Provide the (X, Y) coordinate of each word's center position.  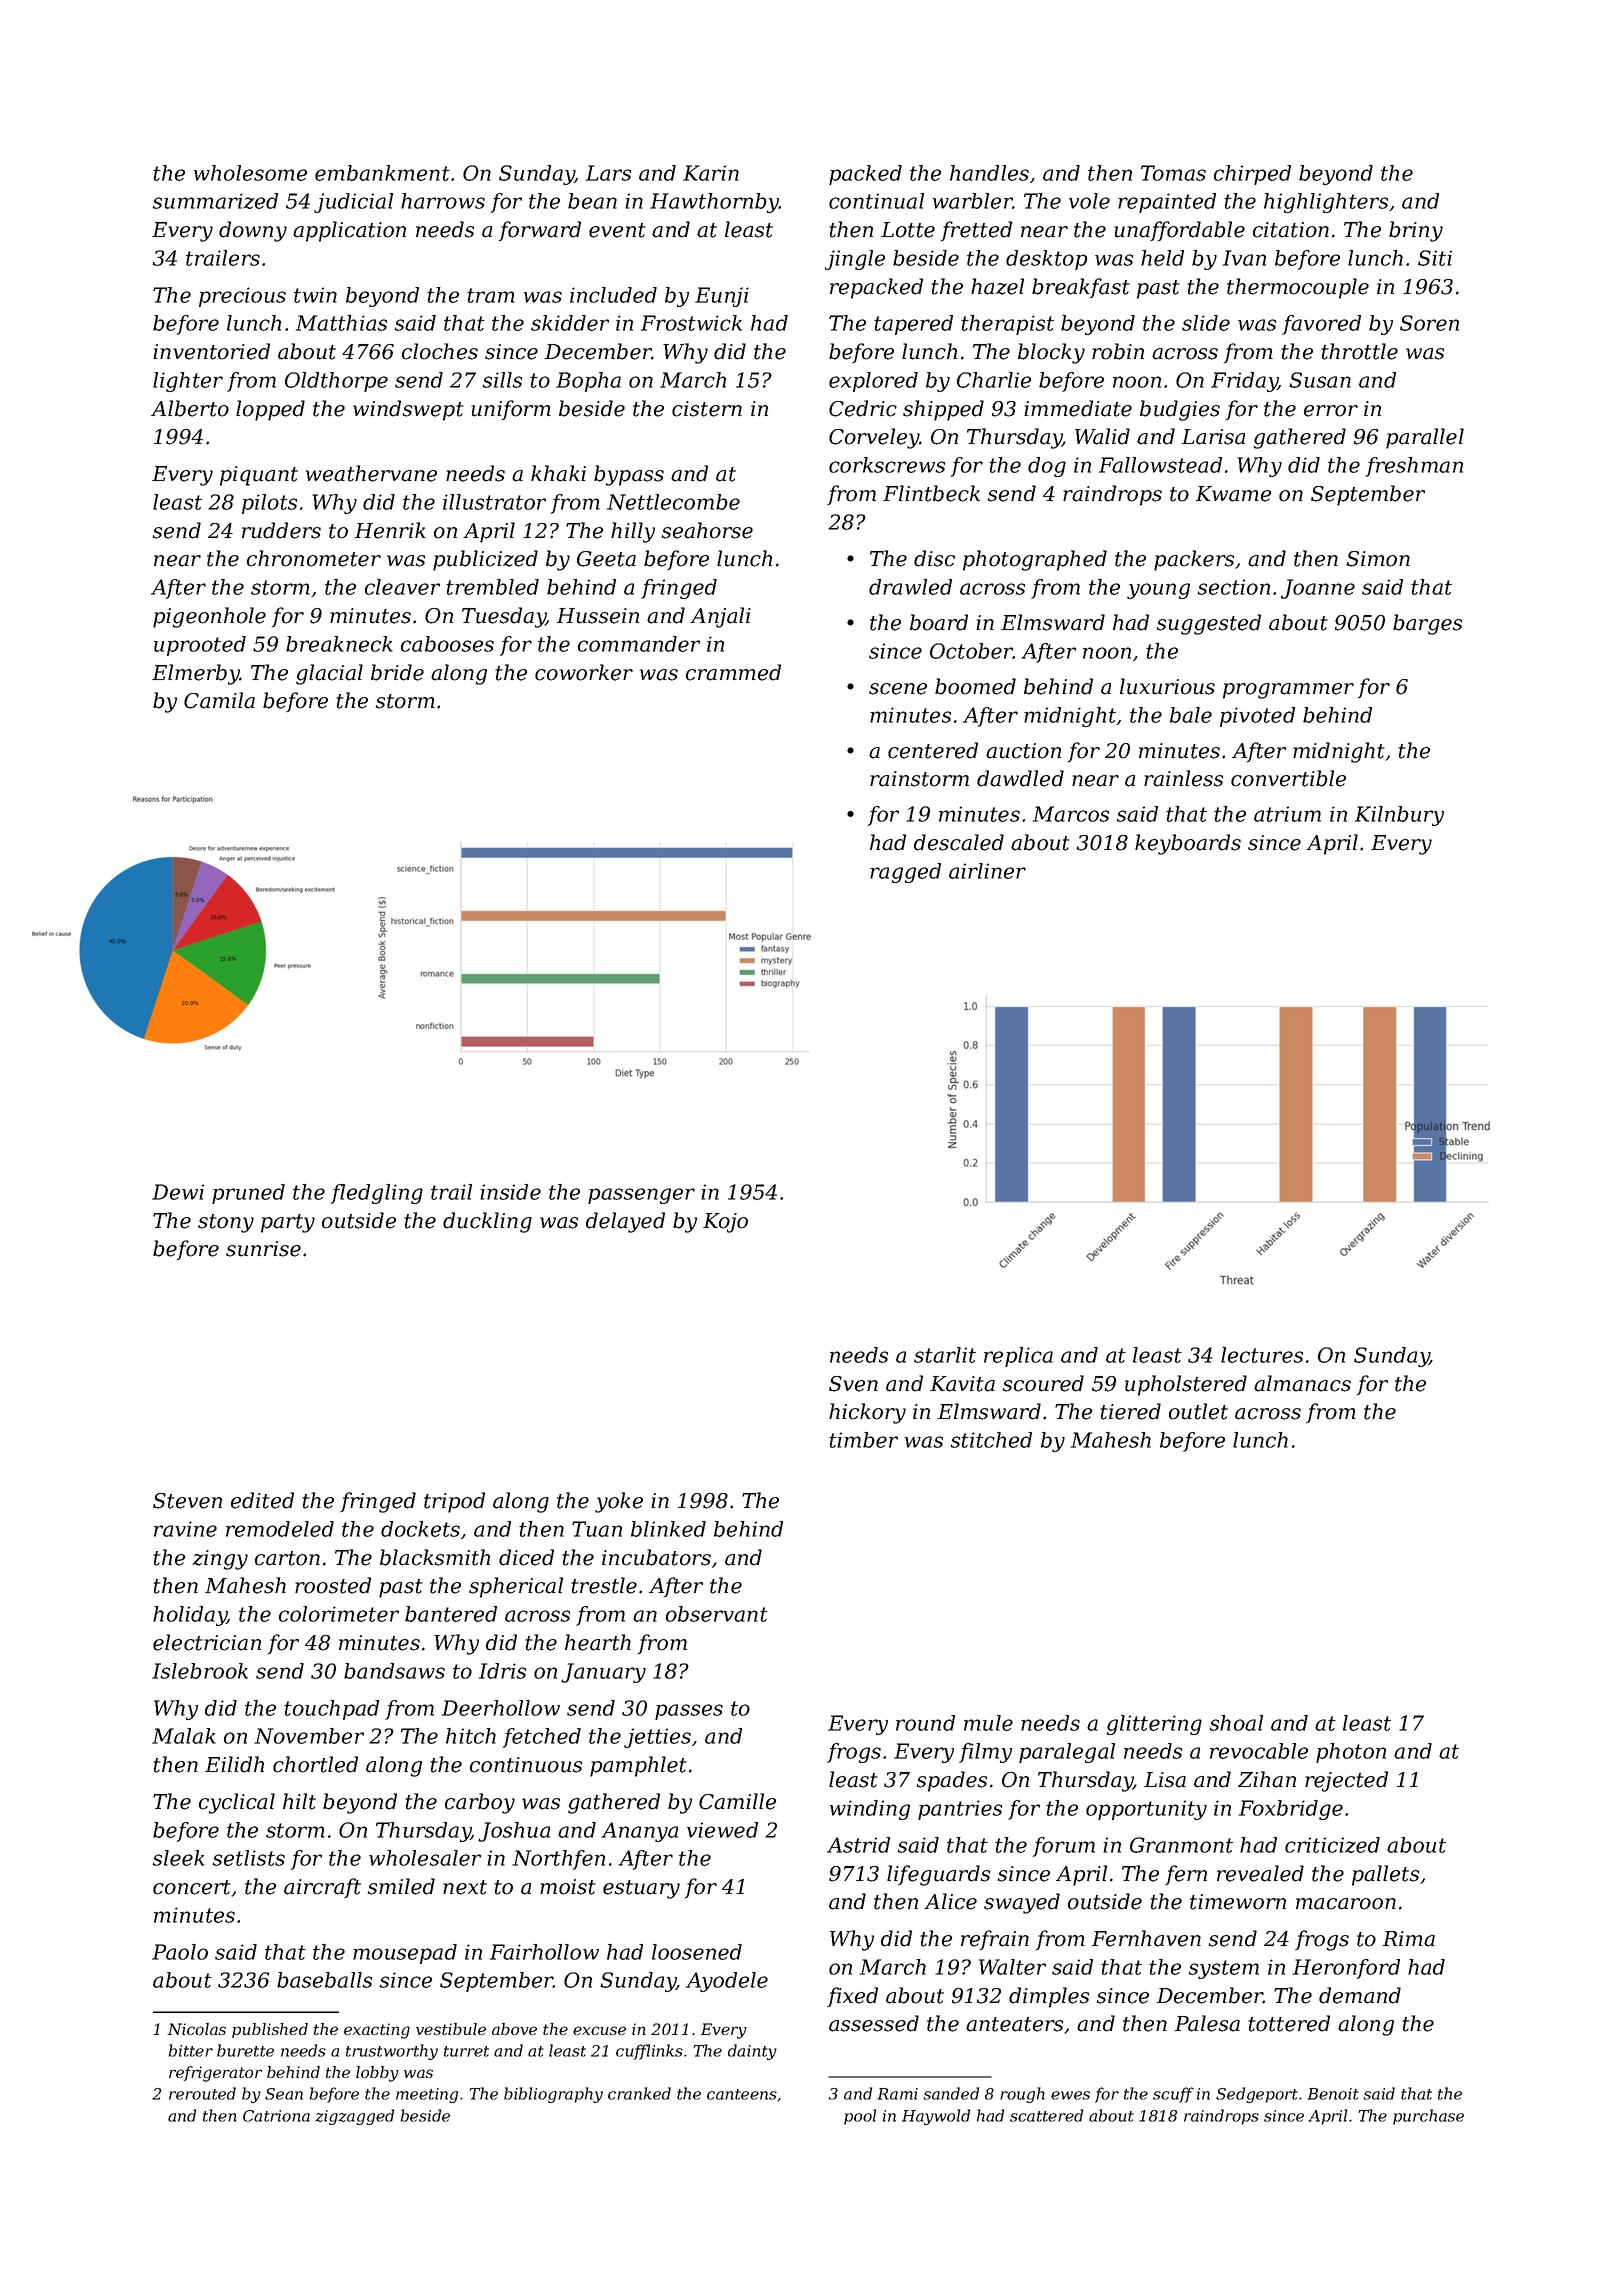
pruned (248, 1194)
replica (1018, 1357)
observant (717, 1614)
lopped (270, 410)
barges (1427, 624)
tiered (1130, 1411)
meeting (427, 2095)
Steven (187, 1501)
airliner (987, 871)
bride (397, 672)
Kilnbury (1399, 816)
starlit (945, 1355)
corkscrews (887, 465)
